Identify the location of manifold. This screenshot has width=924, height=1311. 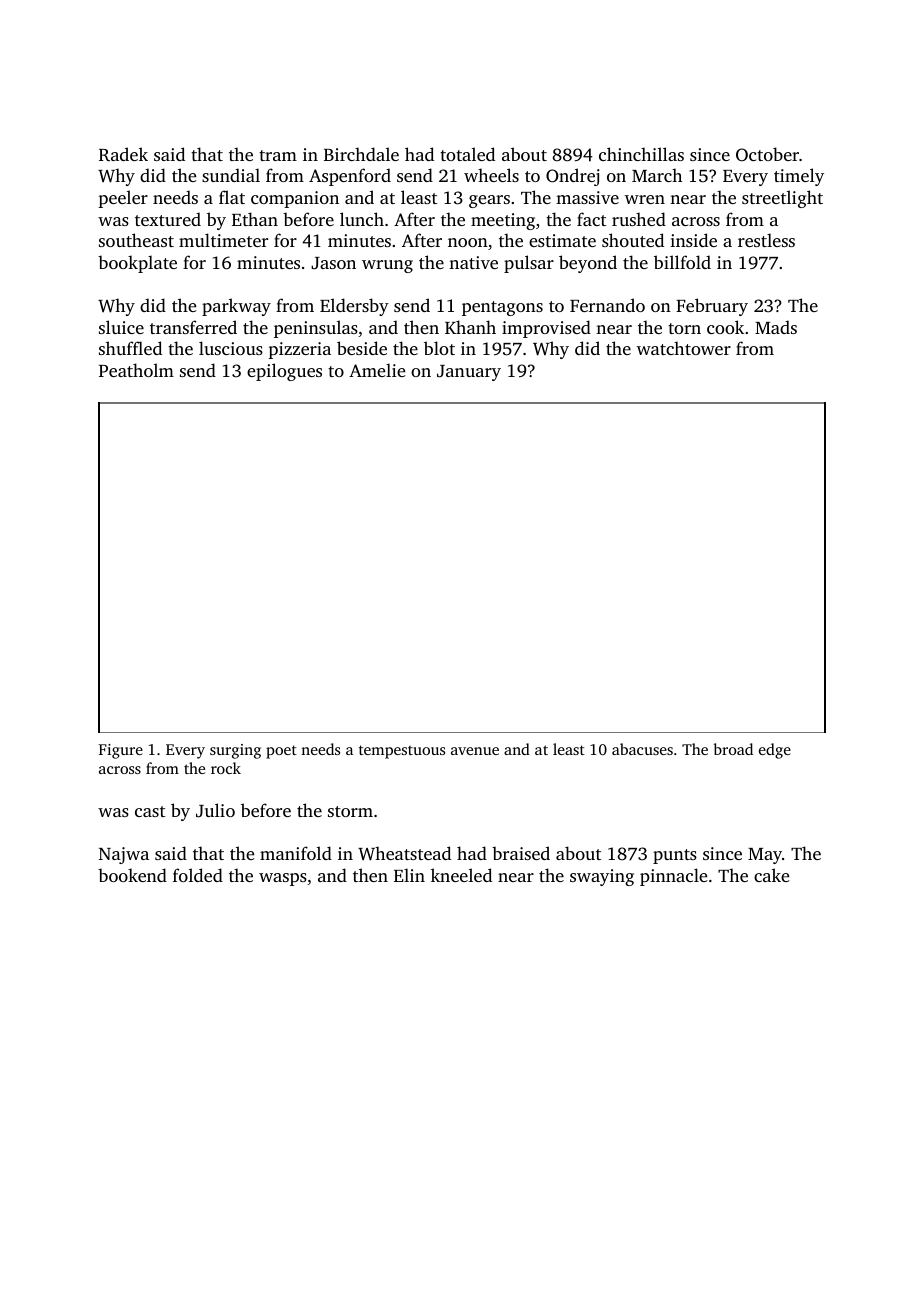
(296, 853).
